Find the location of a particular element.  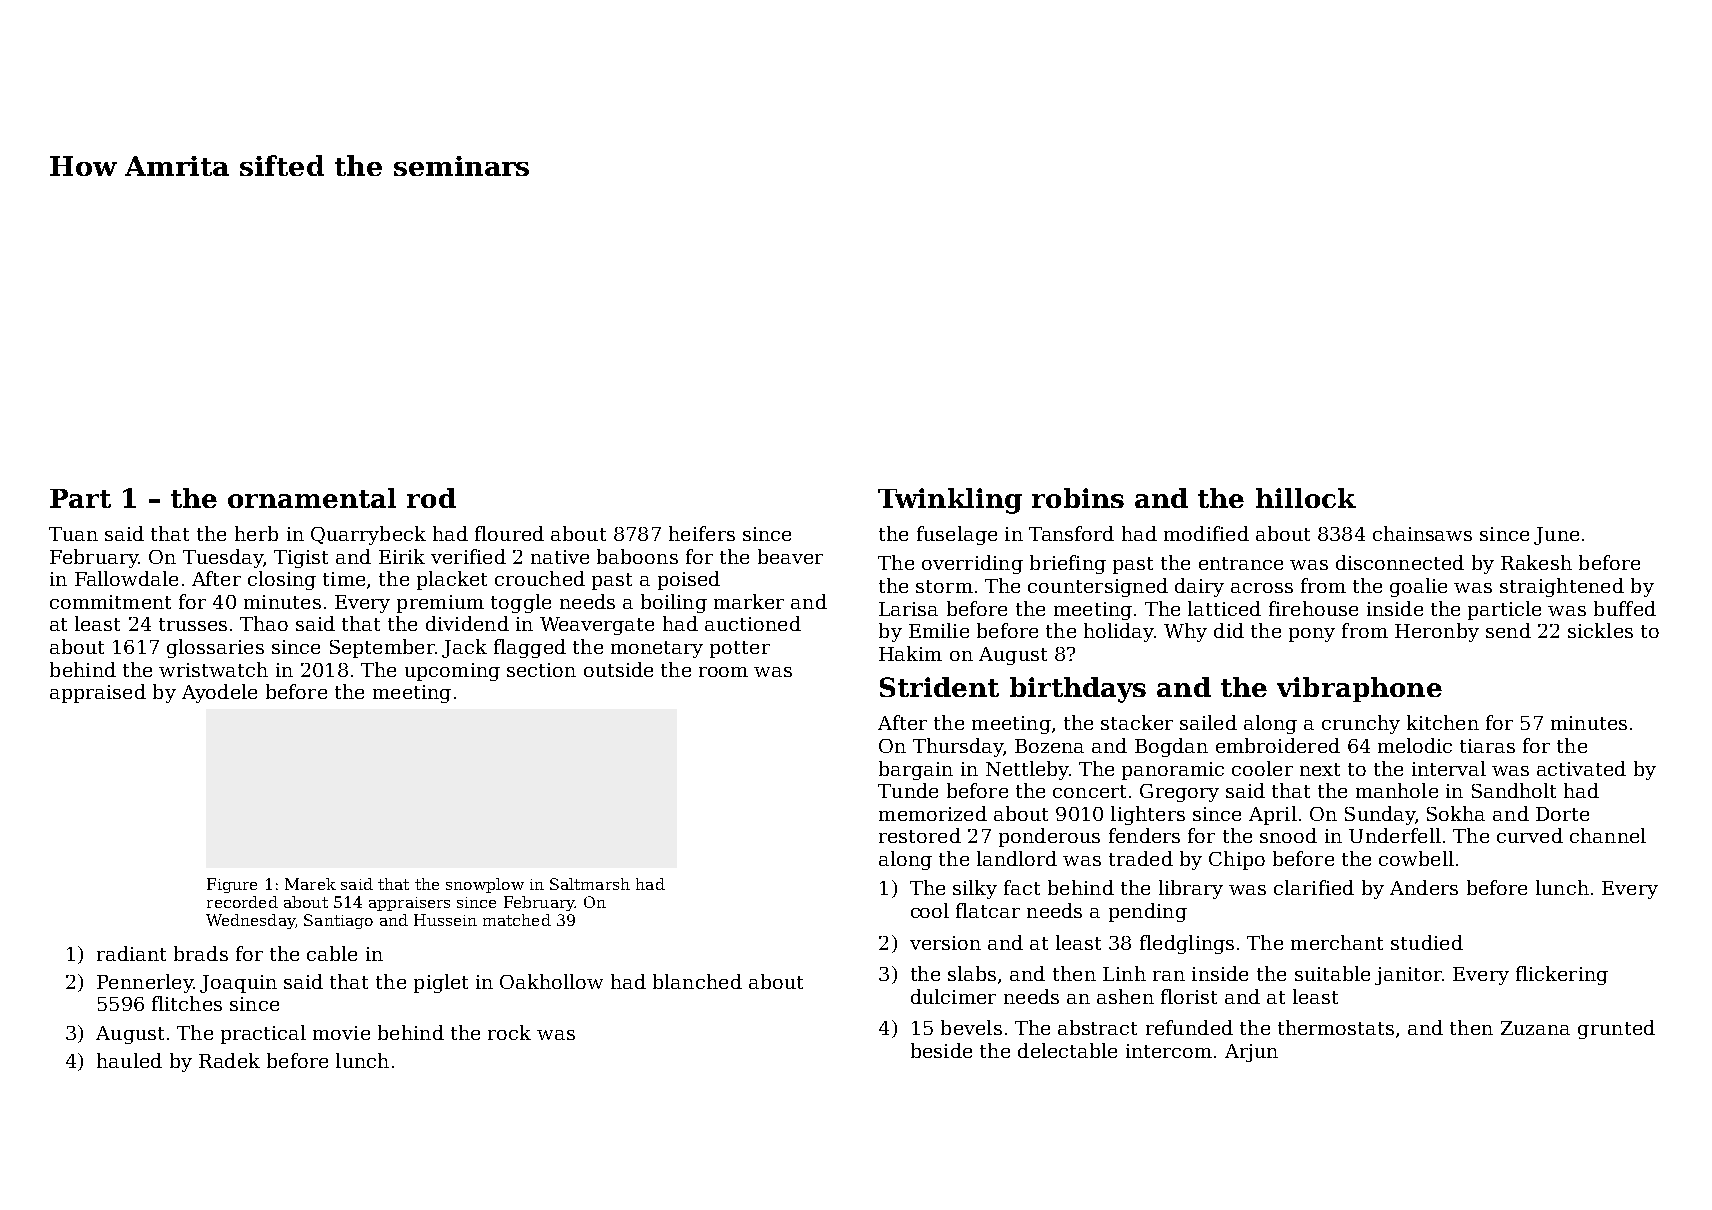

rod is located at coordinates (431, 498).
